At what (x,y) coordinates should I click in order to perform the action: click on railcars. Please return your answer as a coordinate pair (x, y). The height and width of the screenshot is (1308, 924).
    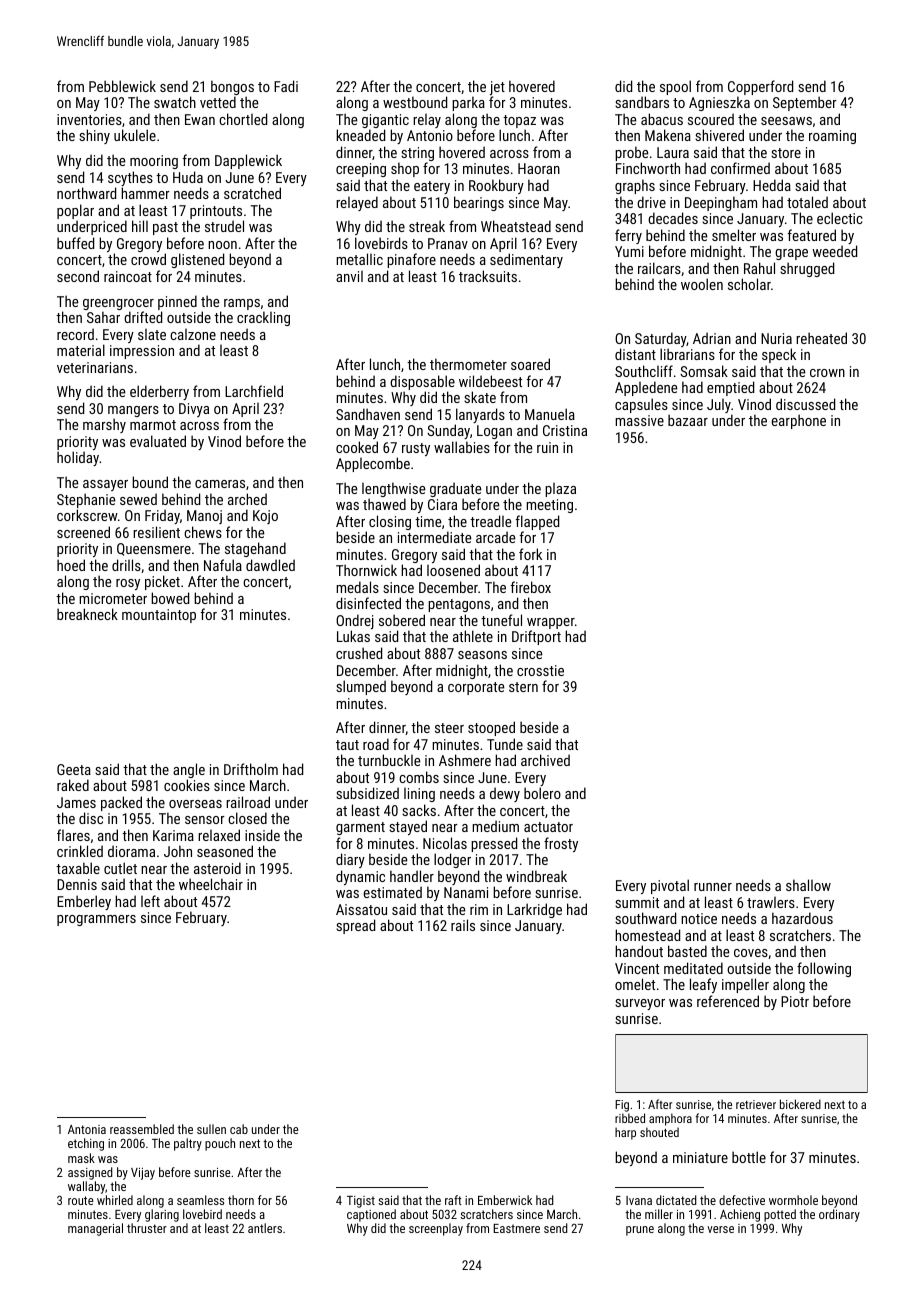
    Looking at the image, I should click on (659, 268).
